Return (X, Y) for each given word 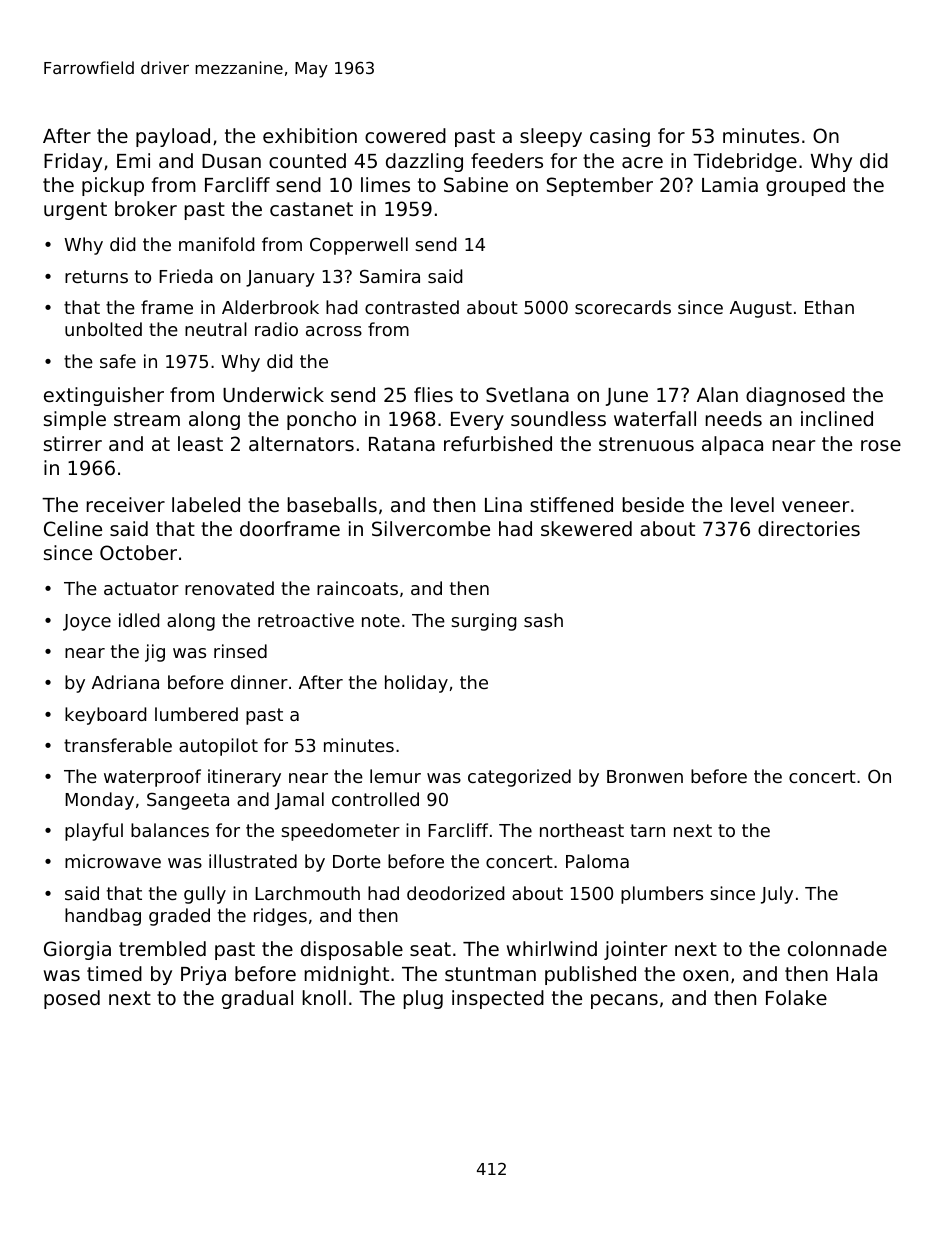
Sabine (476, 184)
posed (72, 999)
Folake (796, 997)
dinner (259, 682)
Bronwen (645, 776)
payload (173, 137)
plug (423, 999)
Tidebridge (745, 162)
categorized (519, 778)
